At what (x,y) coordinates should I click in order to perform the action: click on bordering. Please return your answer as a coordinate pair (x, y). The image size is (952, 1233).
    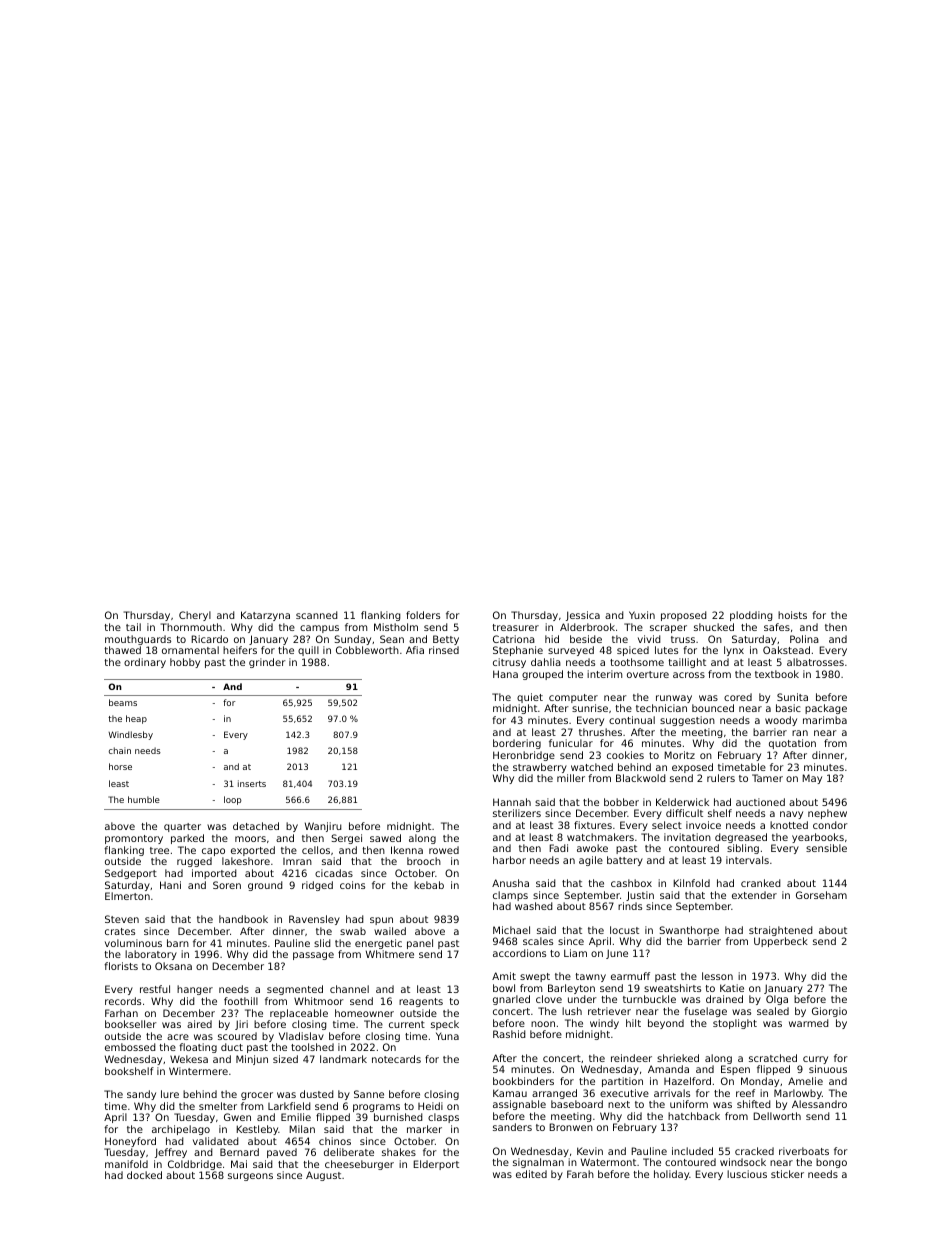
    Looking at the image, I should click on (517, 744).
